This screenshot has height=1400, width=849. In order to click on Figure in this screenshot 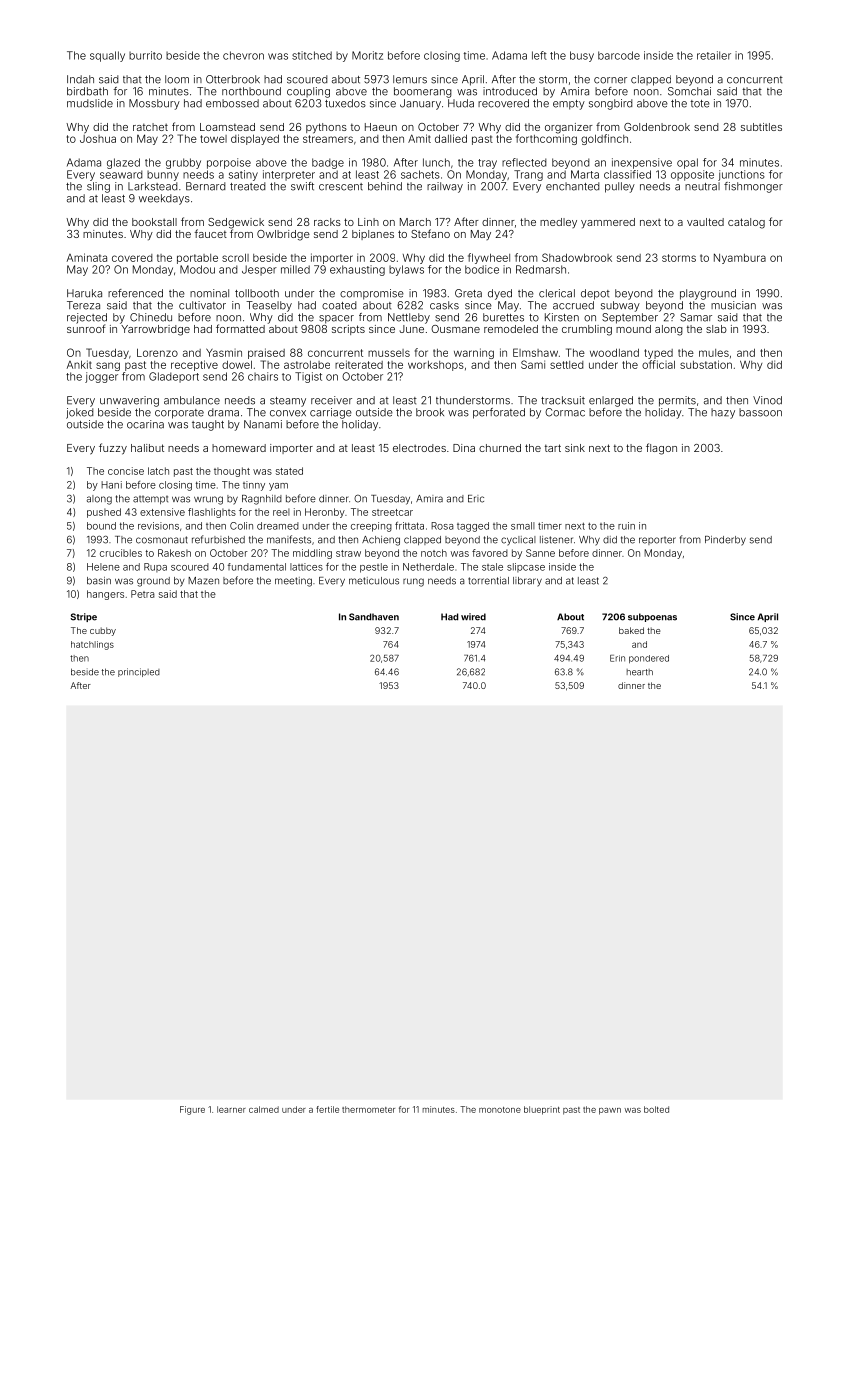, I will do `click(192, 1110)`.
